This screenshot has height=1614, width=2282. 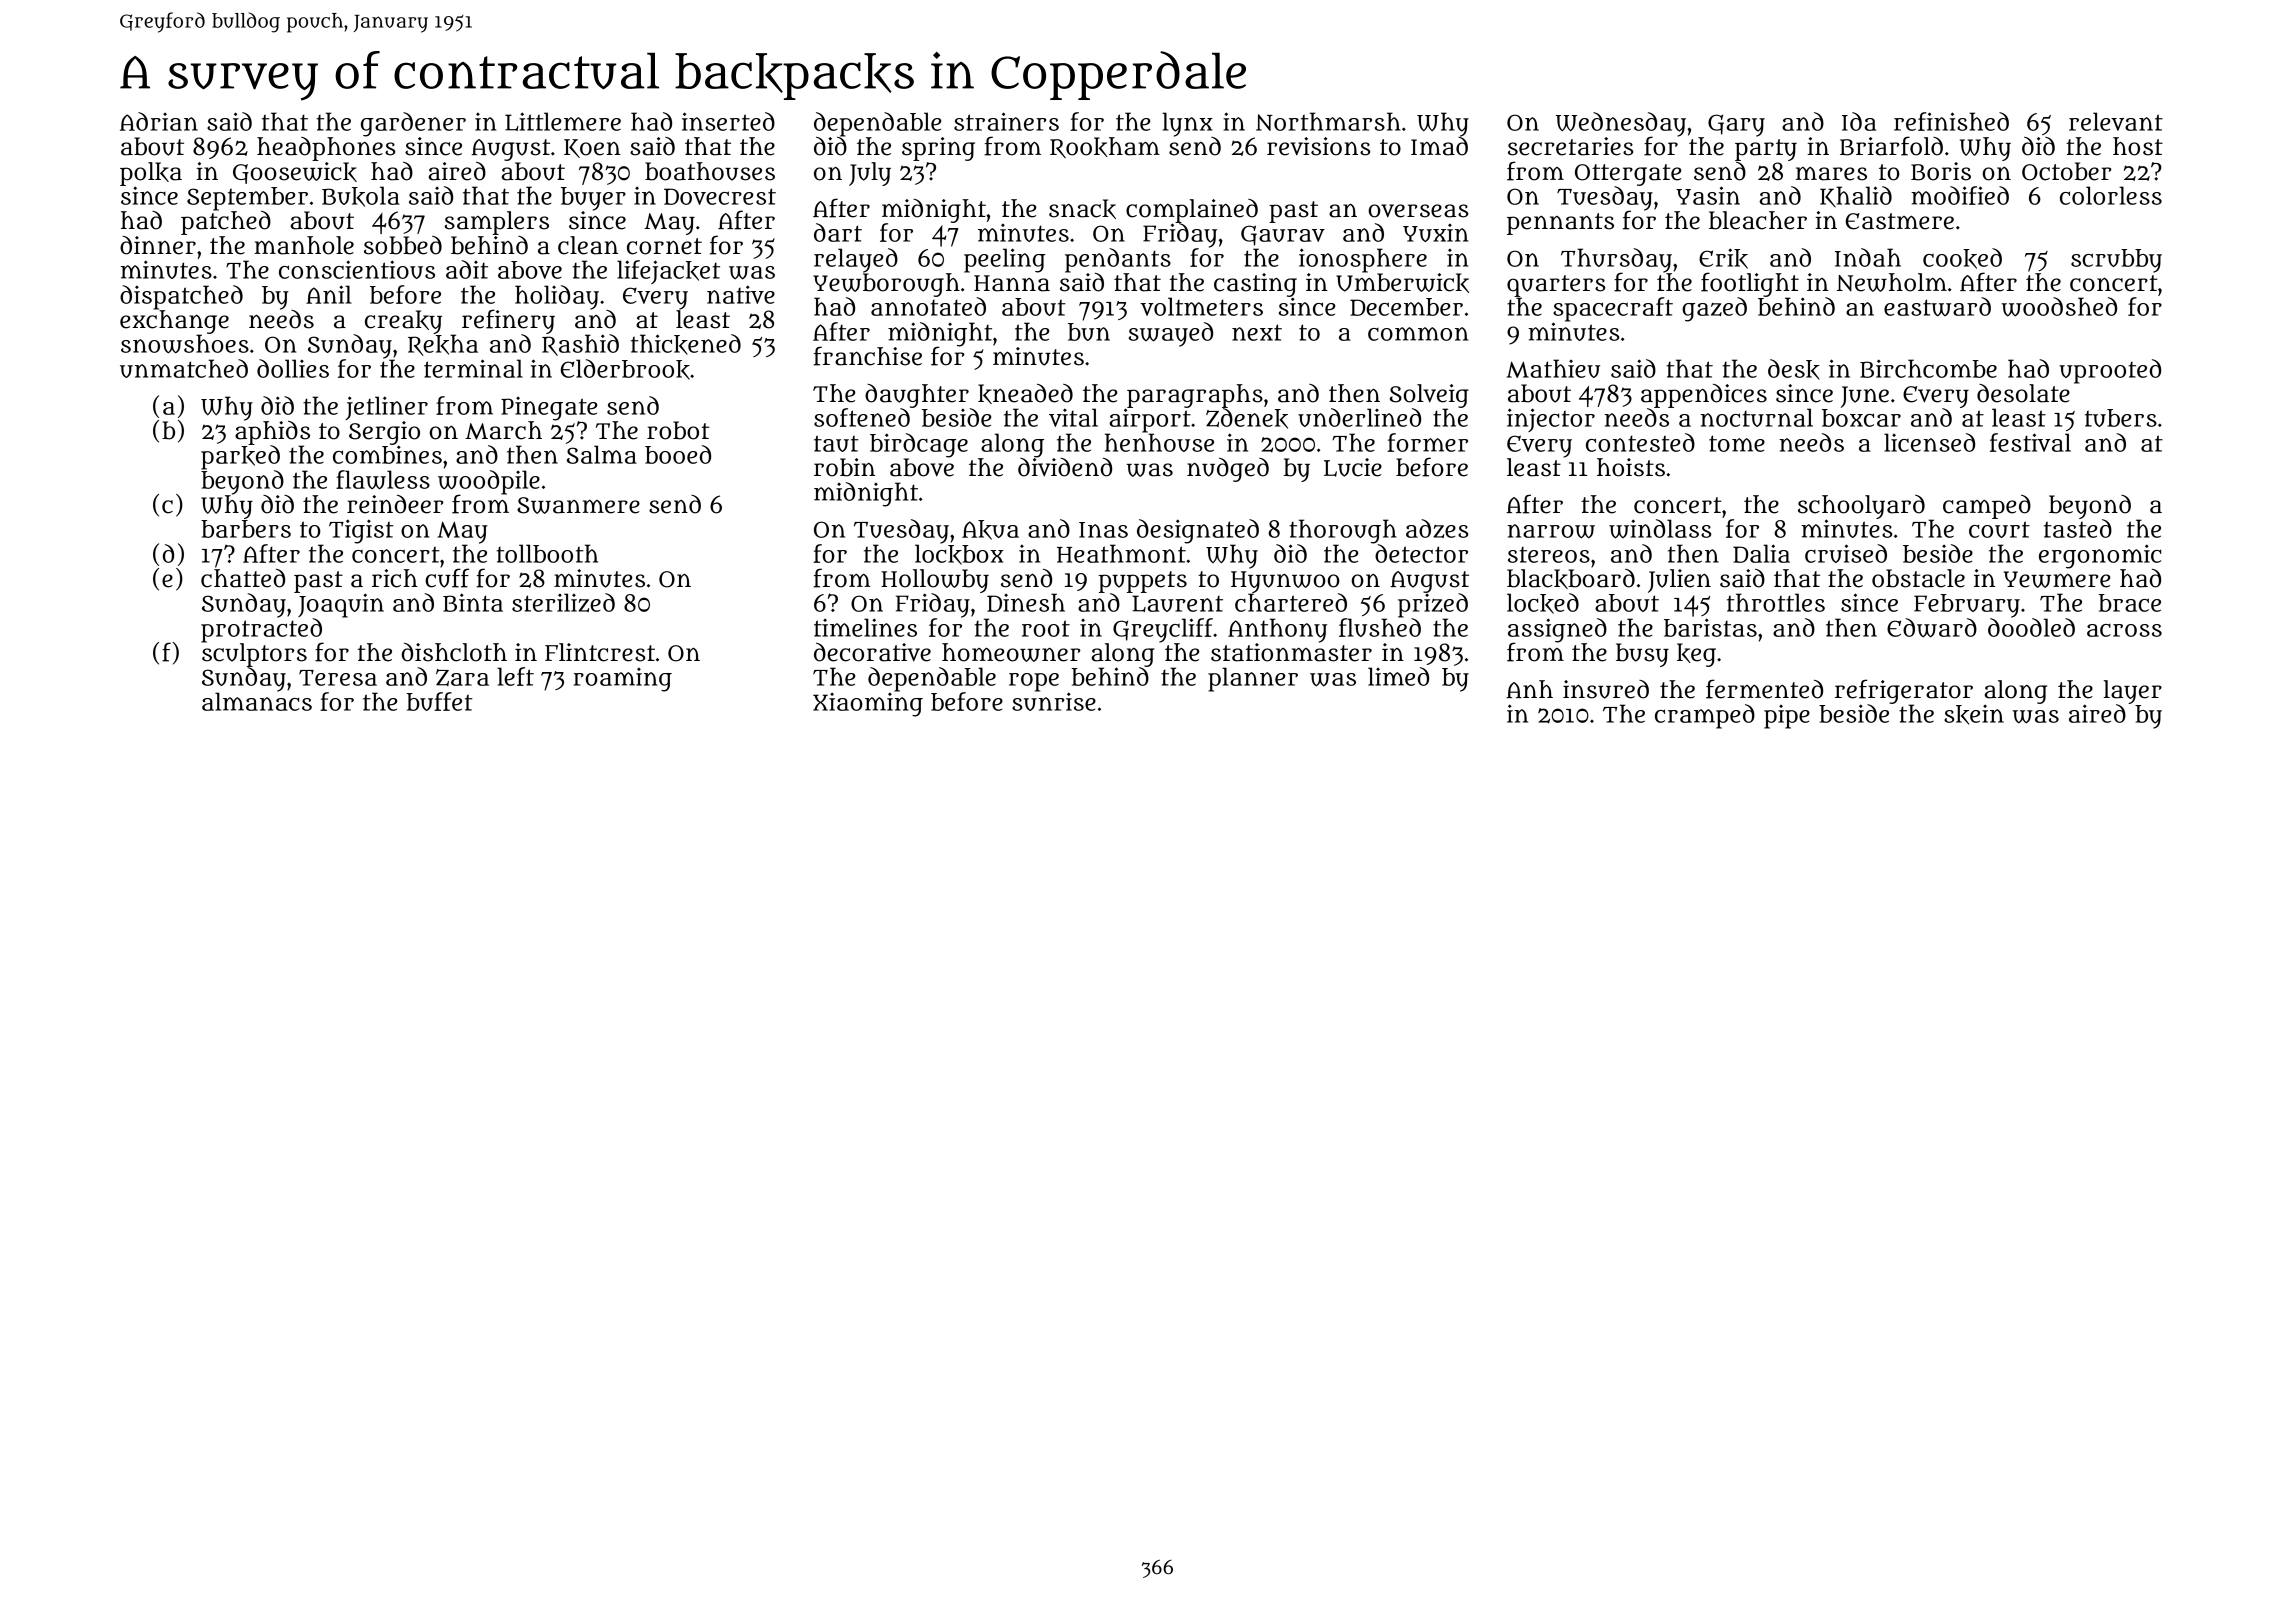 What do you see at coordinates (1054, 701) in the screenshot?
I see `sunrise` at bounding box center [1054, 701].
